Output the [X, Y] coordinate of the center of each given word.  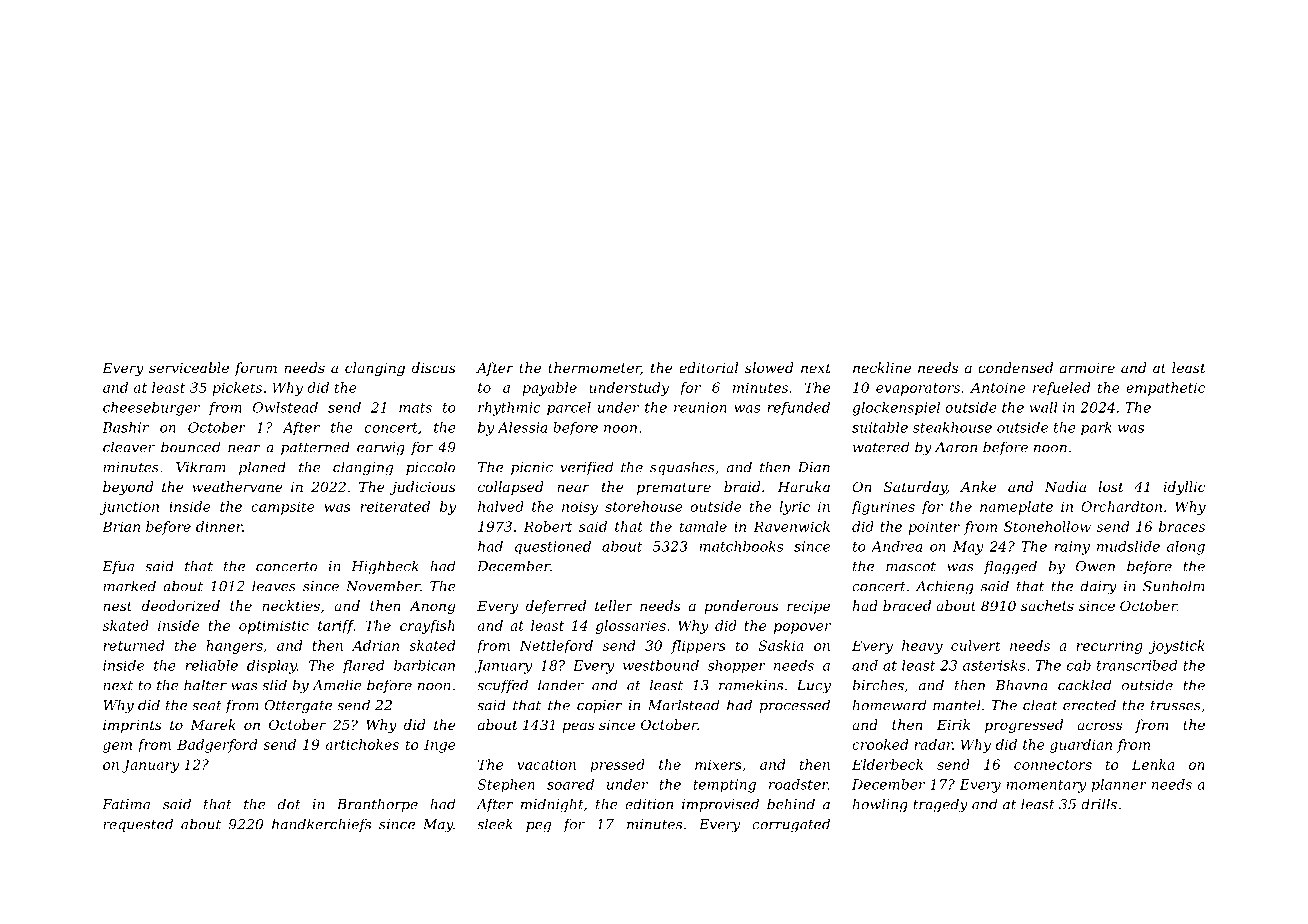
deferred [556, 607]
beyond [128, 488]
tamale [703, 526]
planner [1119, 786]
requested [138, 825]
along [1186, 548]
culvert [976, 645]
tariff [336, 627]
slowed [769, 367]
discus [434, 367]
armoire [1087, 368]
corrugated [791, 825]
